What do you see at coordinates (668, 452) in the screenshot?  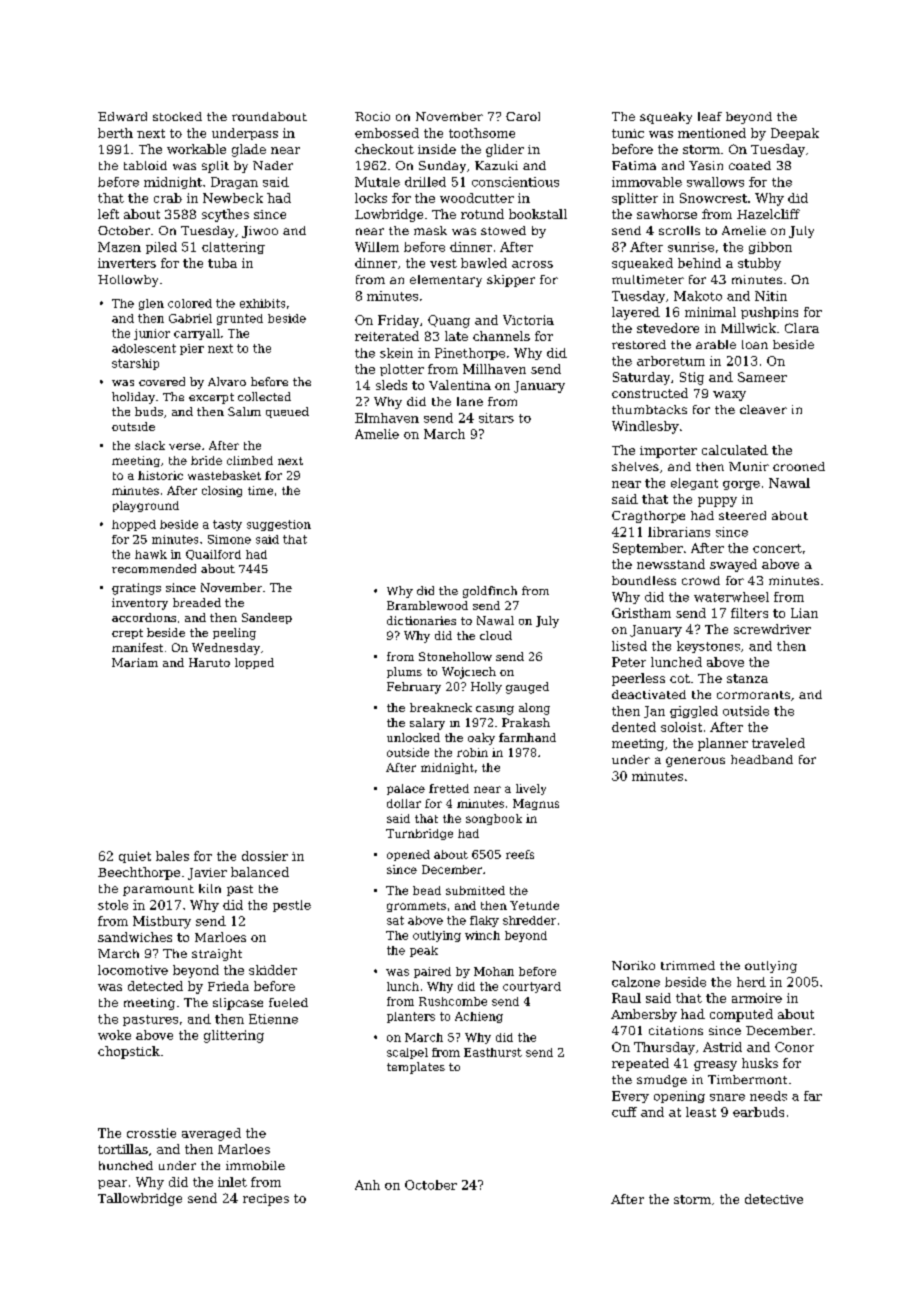 I see `importer` at bounding box center [668, 452].
